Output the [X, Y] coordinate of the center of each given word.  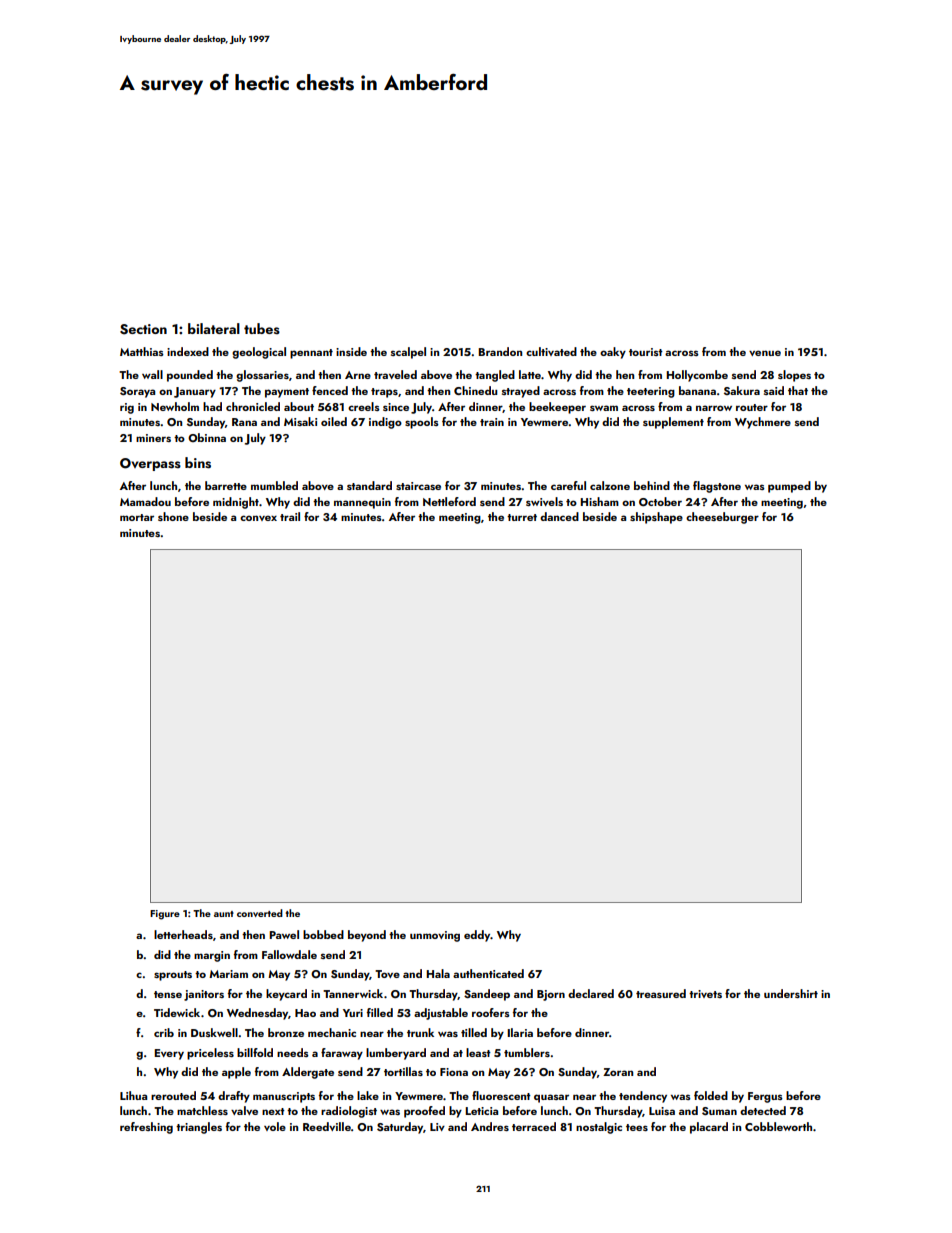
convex [258, 518]
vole [275, 1126]
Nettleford [449, 501]
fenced [330, 390]
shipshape [656, 518]
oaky [613, 353]
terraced [534, 1126]
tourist [646, 352]
